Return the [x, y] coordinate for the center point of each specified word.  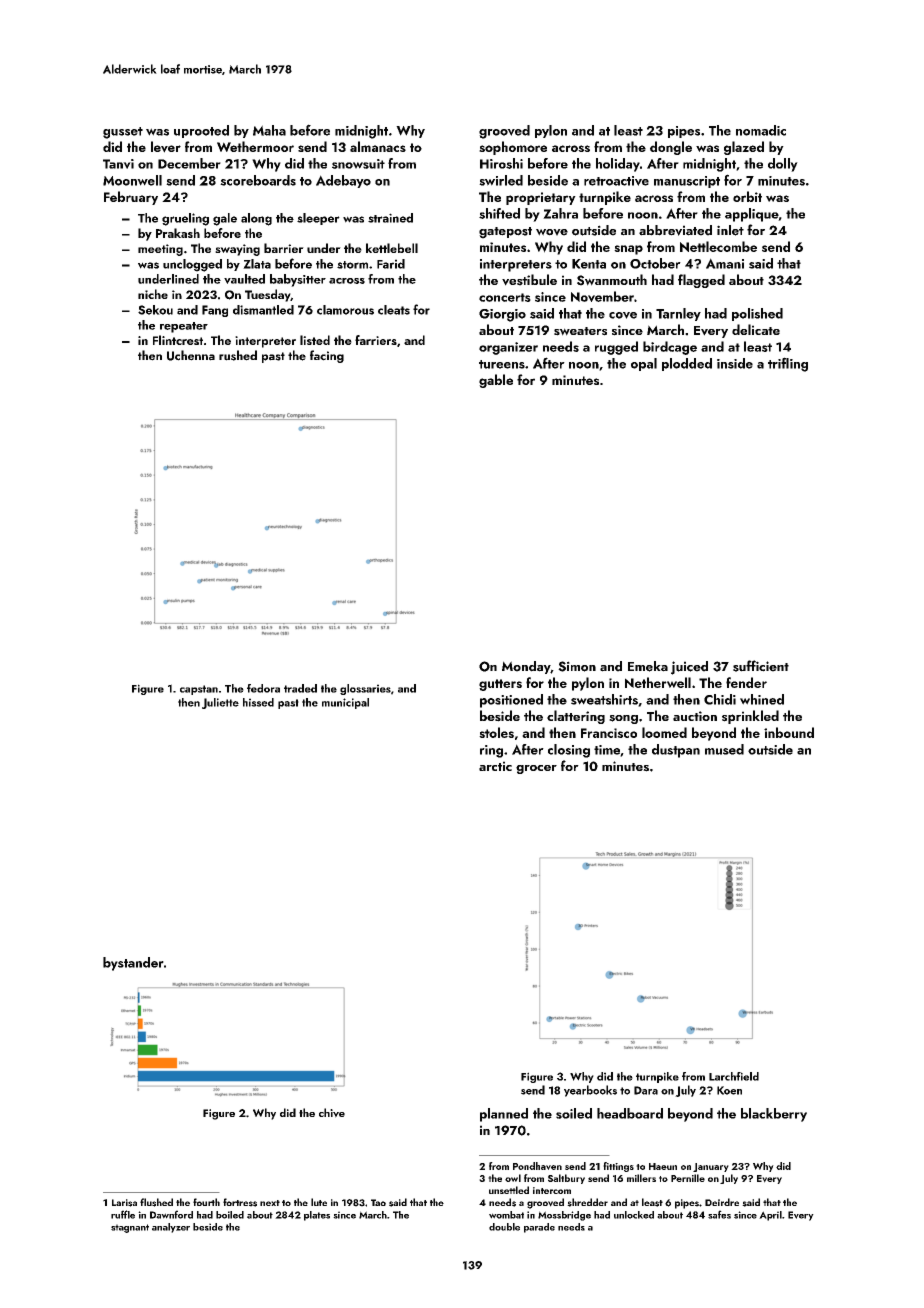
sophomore [513, 148]
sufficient [761, 666]
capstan [199, 690]
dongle [671, 148]
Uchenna [191, 355]
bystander [133, 964]
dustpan [676, 751]
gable [496, 381]
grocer [536, 769]
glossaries [365, 689]
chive [332, 1113]
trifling [788, 364]
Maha [269, 130]
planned [504, 1115]
